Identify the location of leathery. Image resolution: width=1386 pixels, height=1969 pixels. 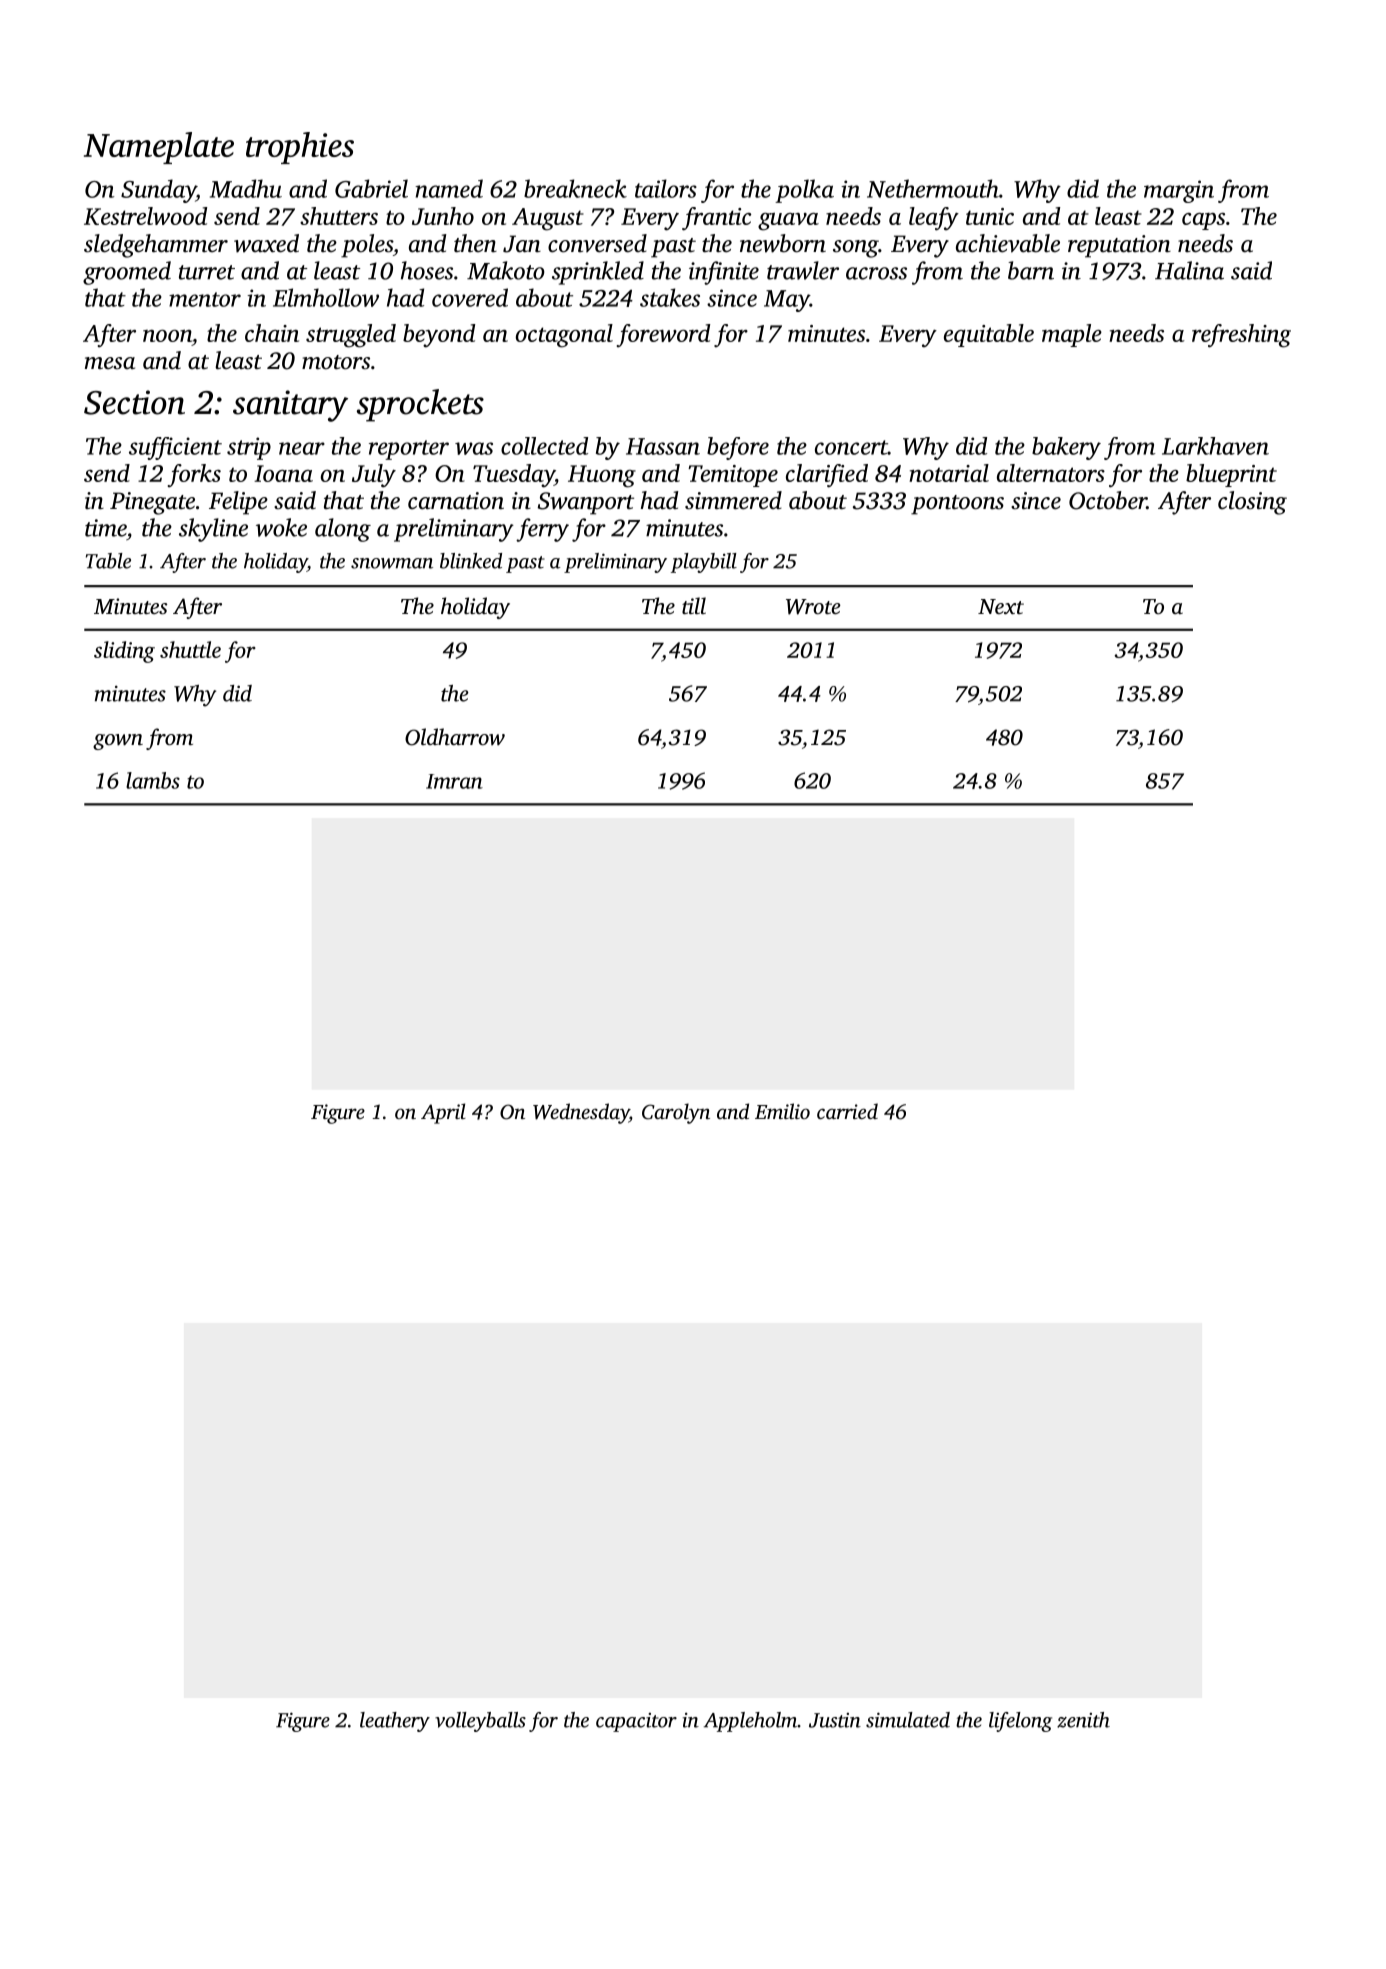
(395, 1722).
